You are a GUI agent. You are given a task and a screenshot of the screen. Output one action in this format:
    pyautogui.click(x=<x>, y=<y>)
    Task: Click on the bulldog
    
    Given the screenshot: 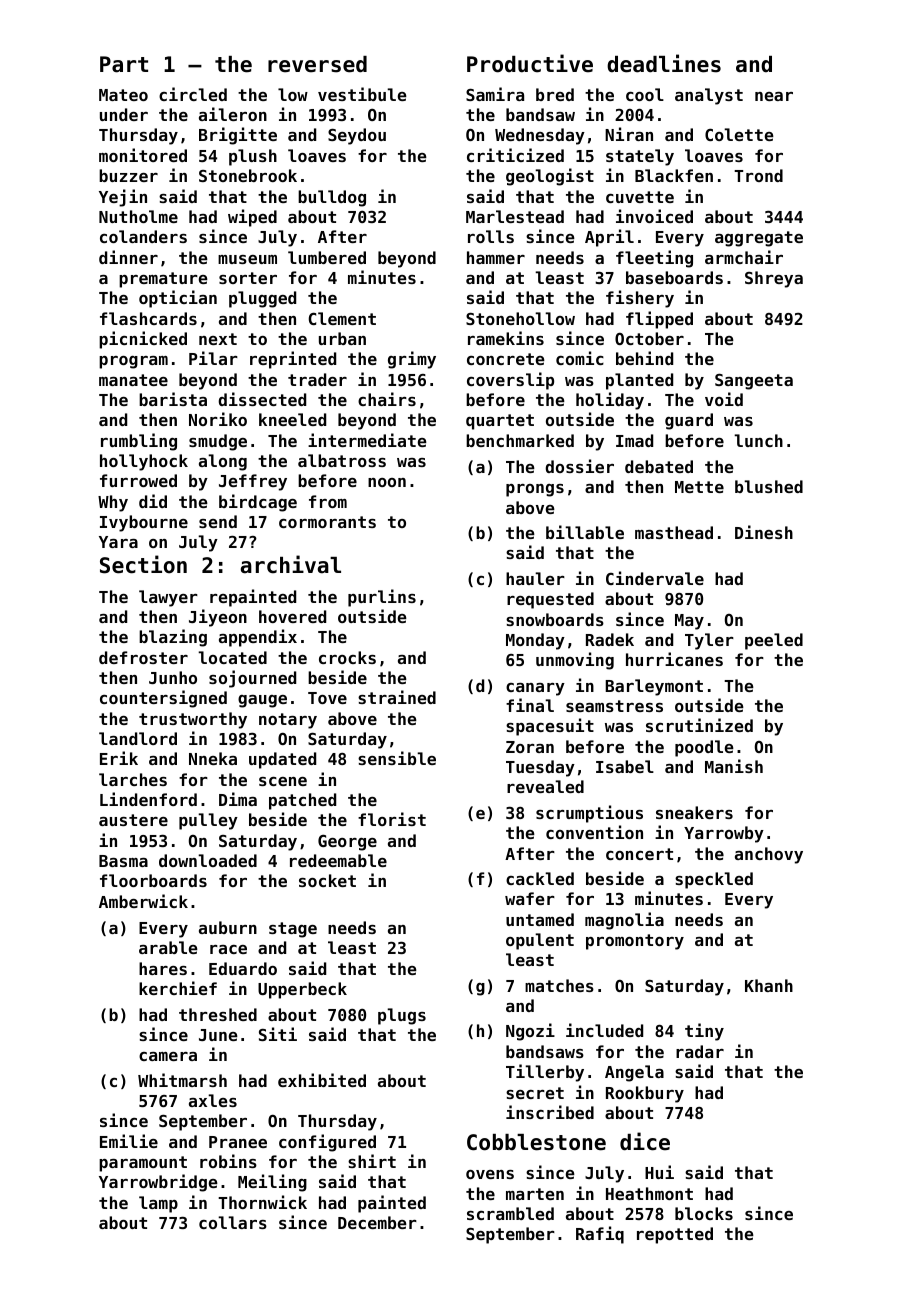 What is the action you would take?
    pyautogui.click(x=332, y=198)
